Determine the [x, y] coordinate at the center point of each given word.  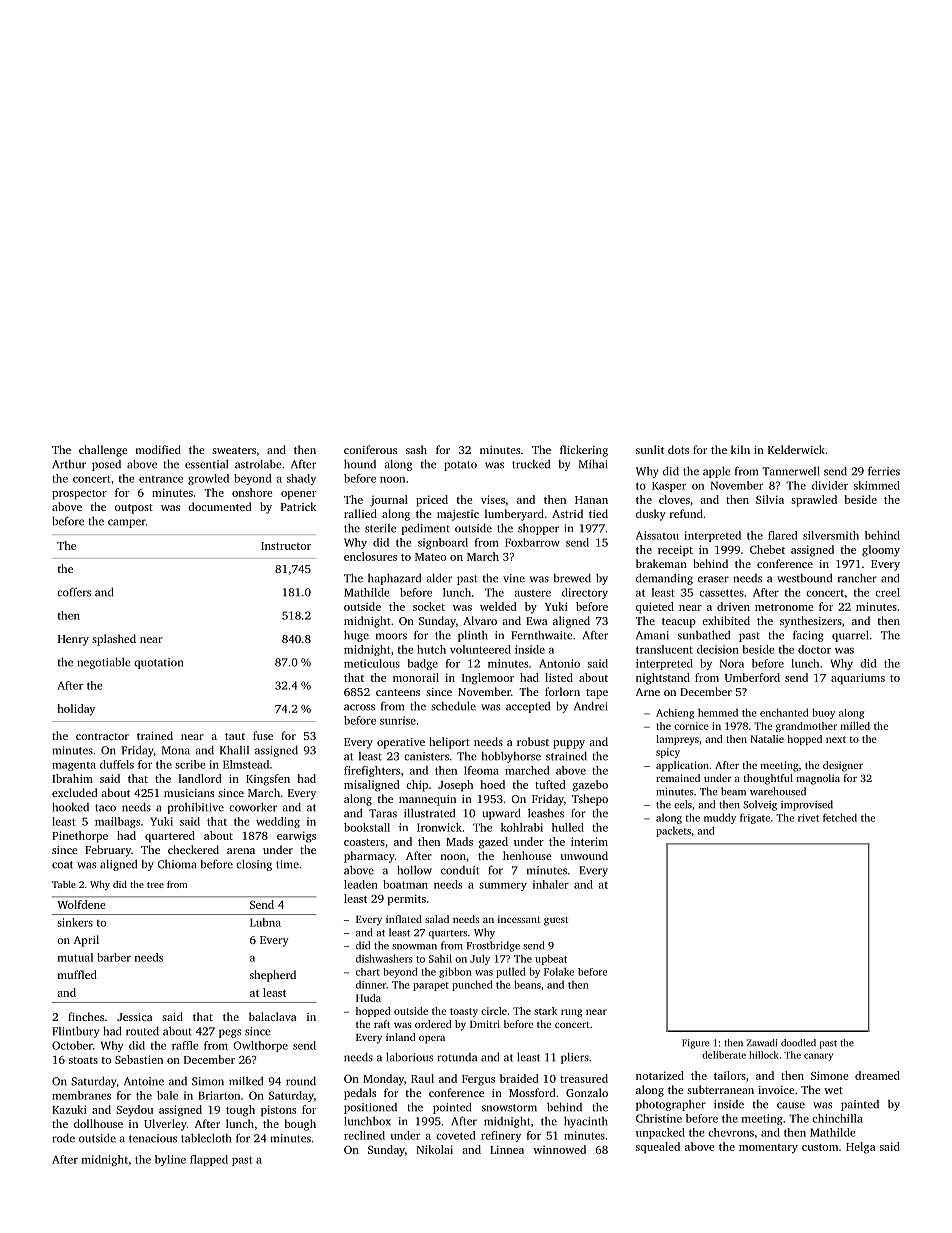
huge [356, 636]
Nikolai [435, 1149]
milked [246, 1081]
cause [791, 1105]
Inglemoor [488, 679]
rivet [808, 818]
